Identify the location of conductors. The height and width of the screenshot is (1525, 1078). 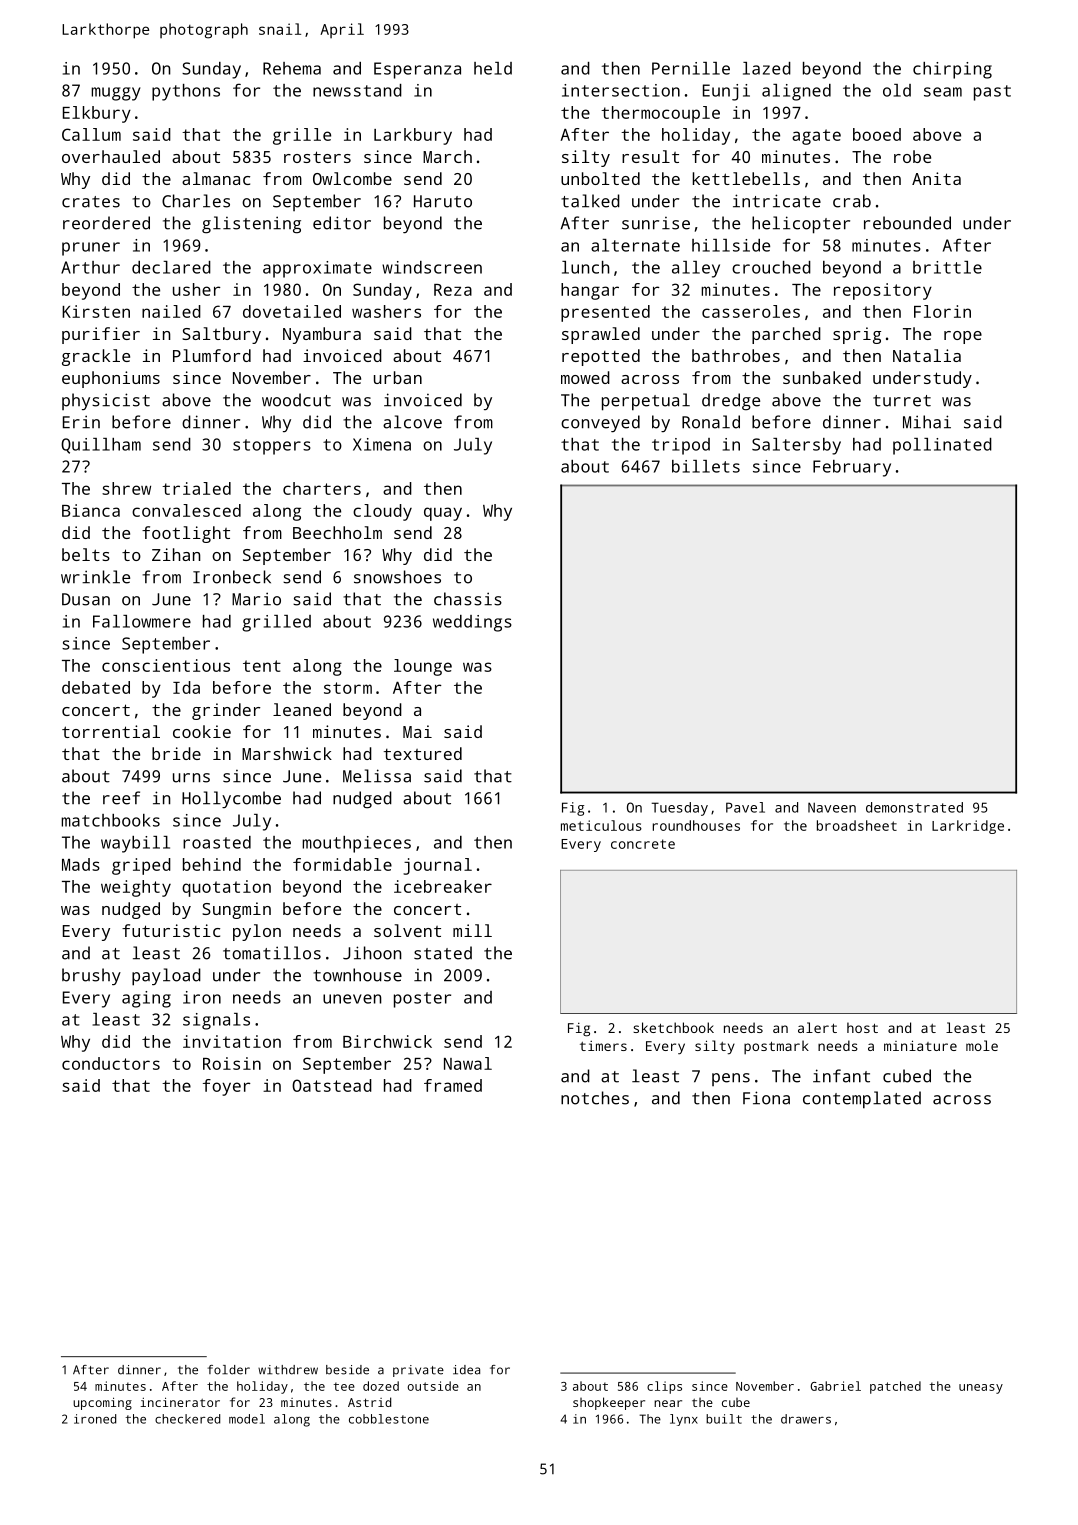
(111, 1063).
